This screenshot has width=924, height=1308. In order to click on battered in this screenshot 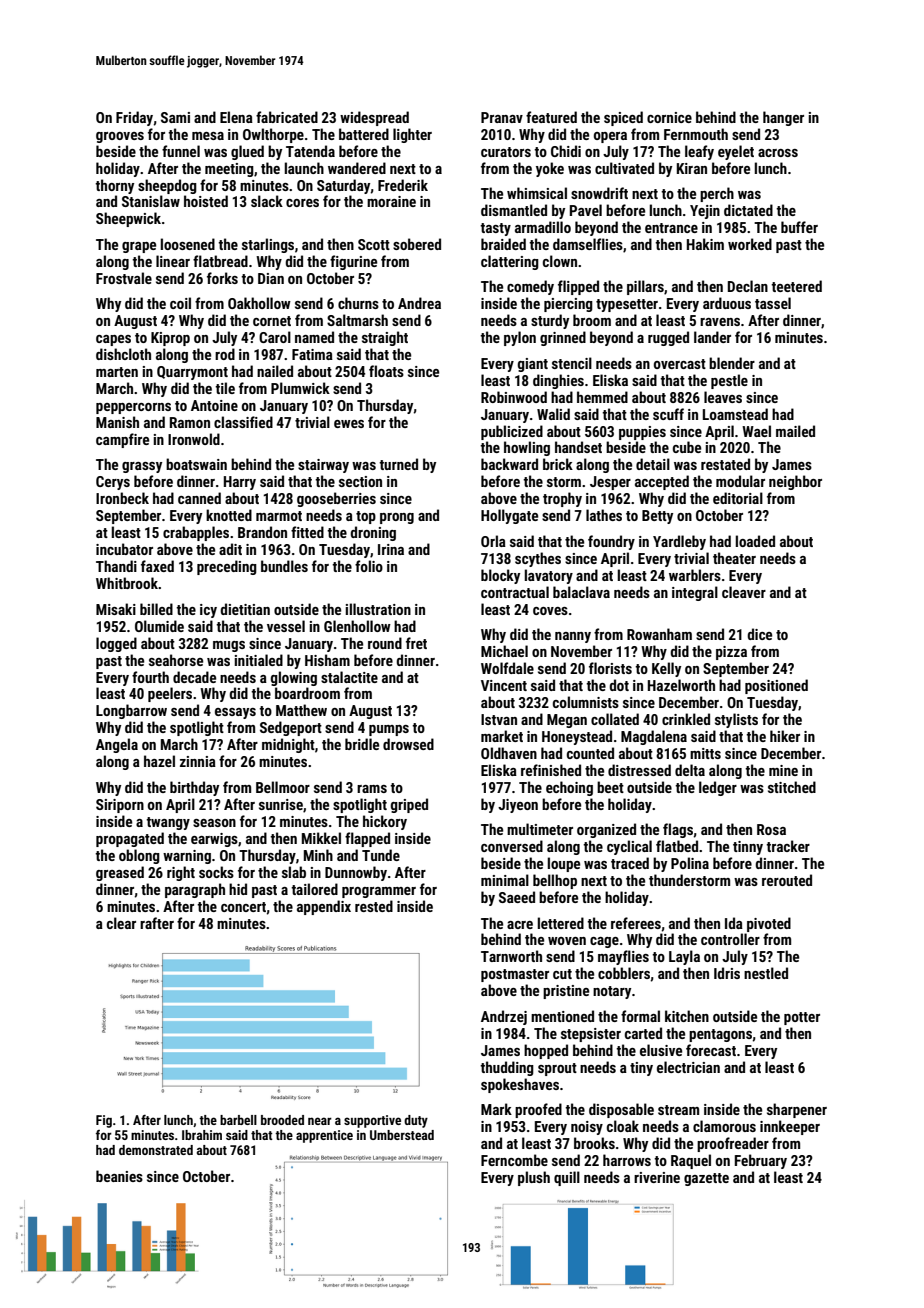, I will do `click(364, 134)`.
